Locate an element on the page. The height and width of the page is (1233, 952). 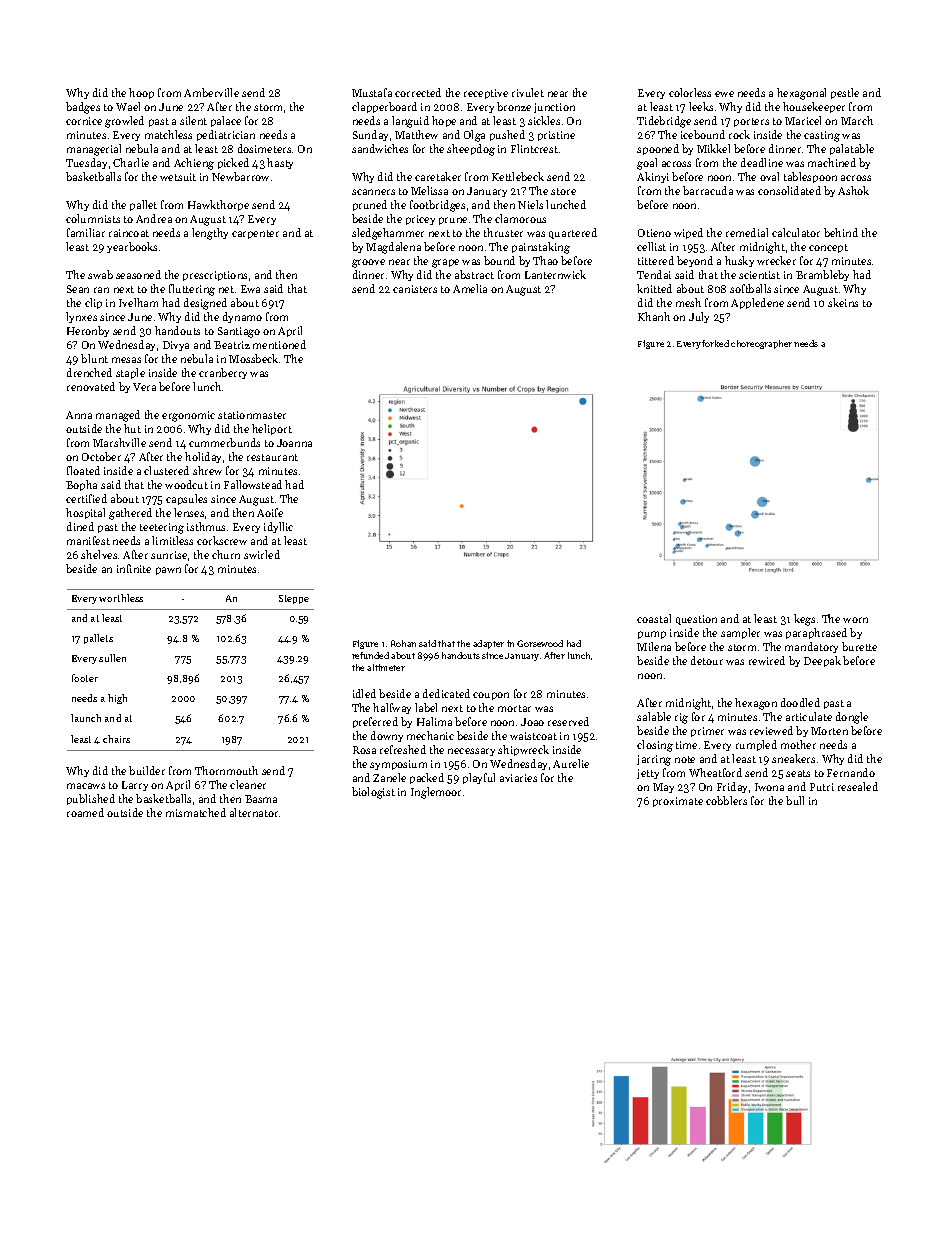
hoop is located at coordinates (141, 93).
